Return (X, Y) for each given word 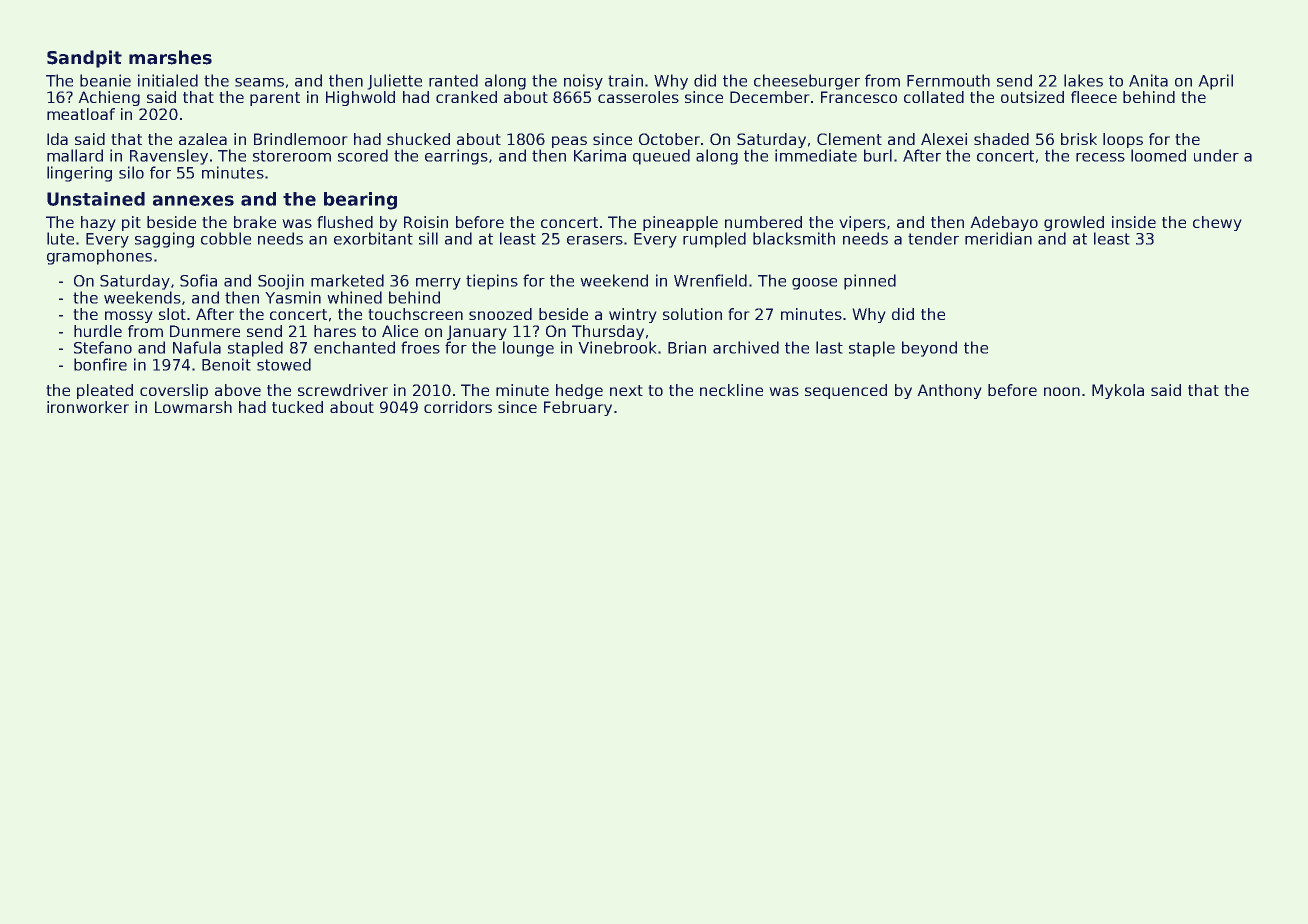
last (829, 347)
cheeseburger (807, 82)
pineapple (680, 223)
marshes (170, 57)
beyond (929, 349)
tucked (297, 407)
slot (172, 314)
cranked (466, 97)
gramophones (99, 257)
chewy (1217, 223)
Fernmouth (948, 80)
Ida (57, 139)
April (1216, 82)
